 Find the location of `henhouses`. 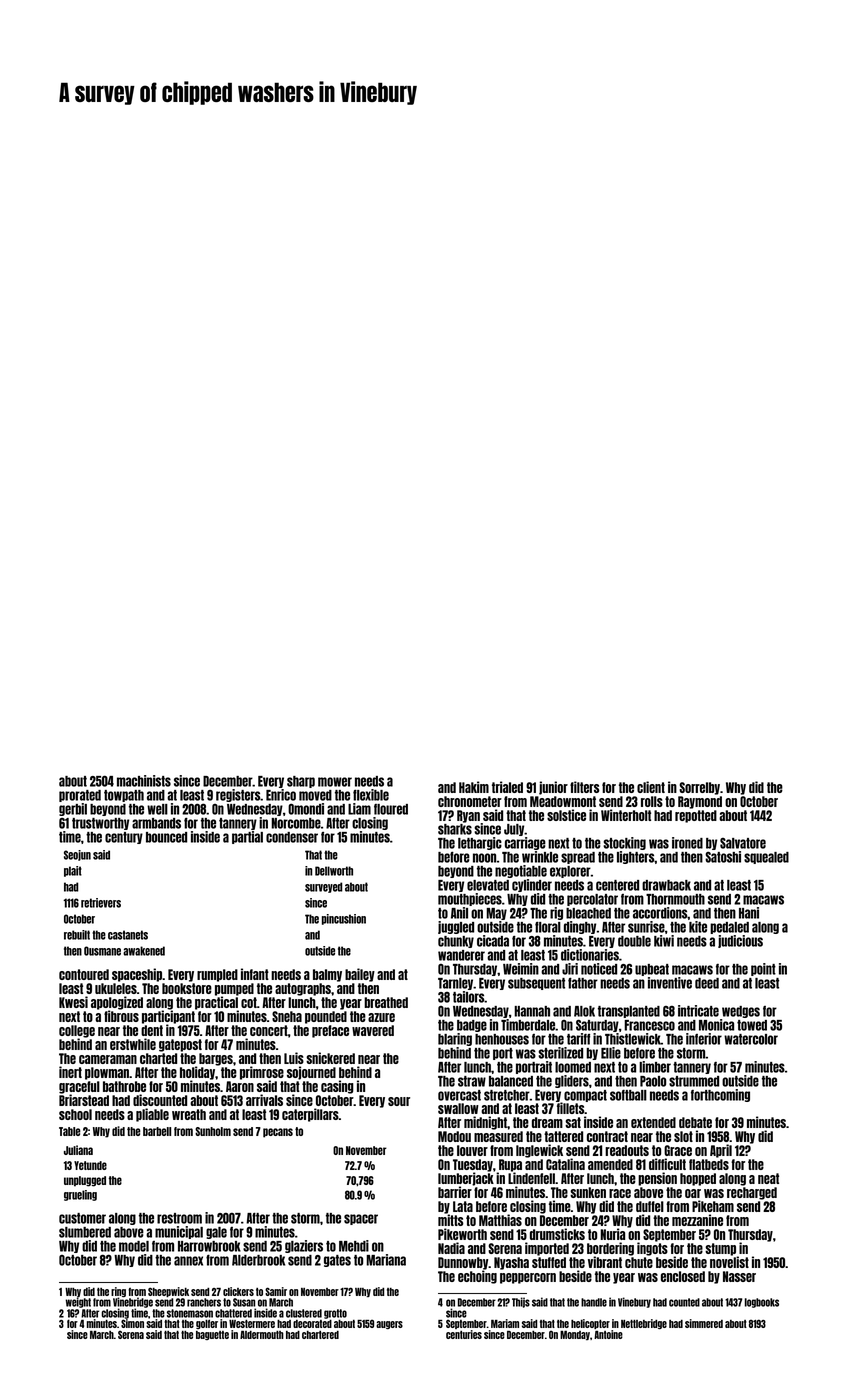

henhouses is located at coordinates (502, 1039).
